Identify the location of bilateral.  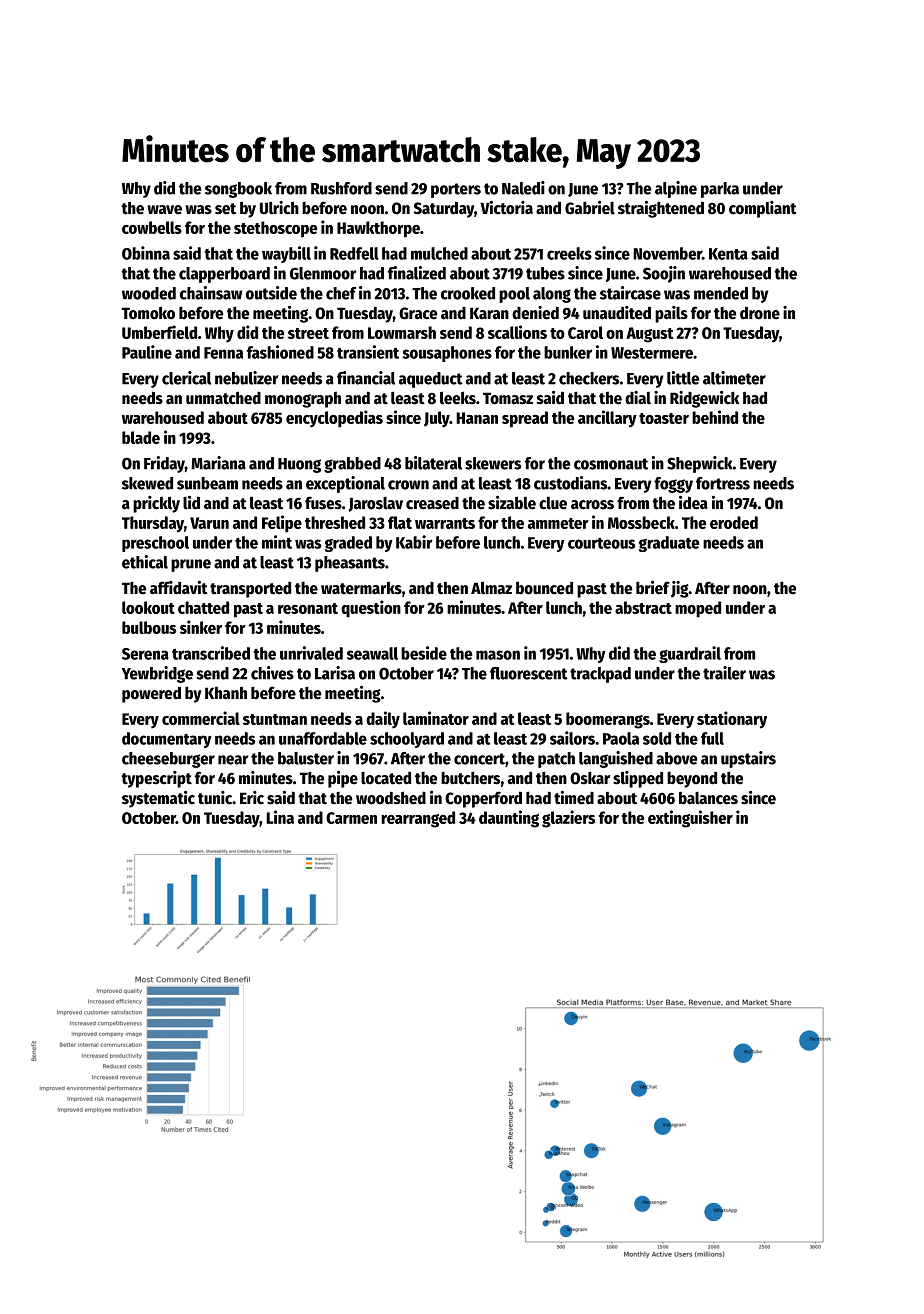
(433, 463).
